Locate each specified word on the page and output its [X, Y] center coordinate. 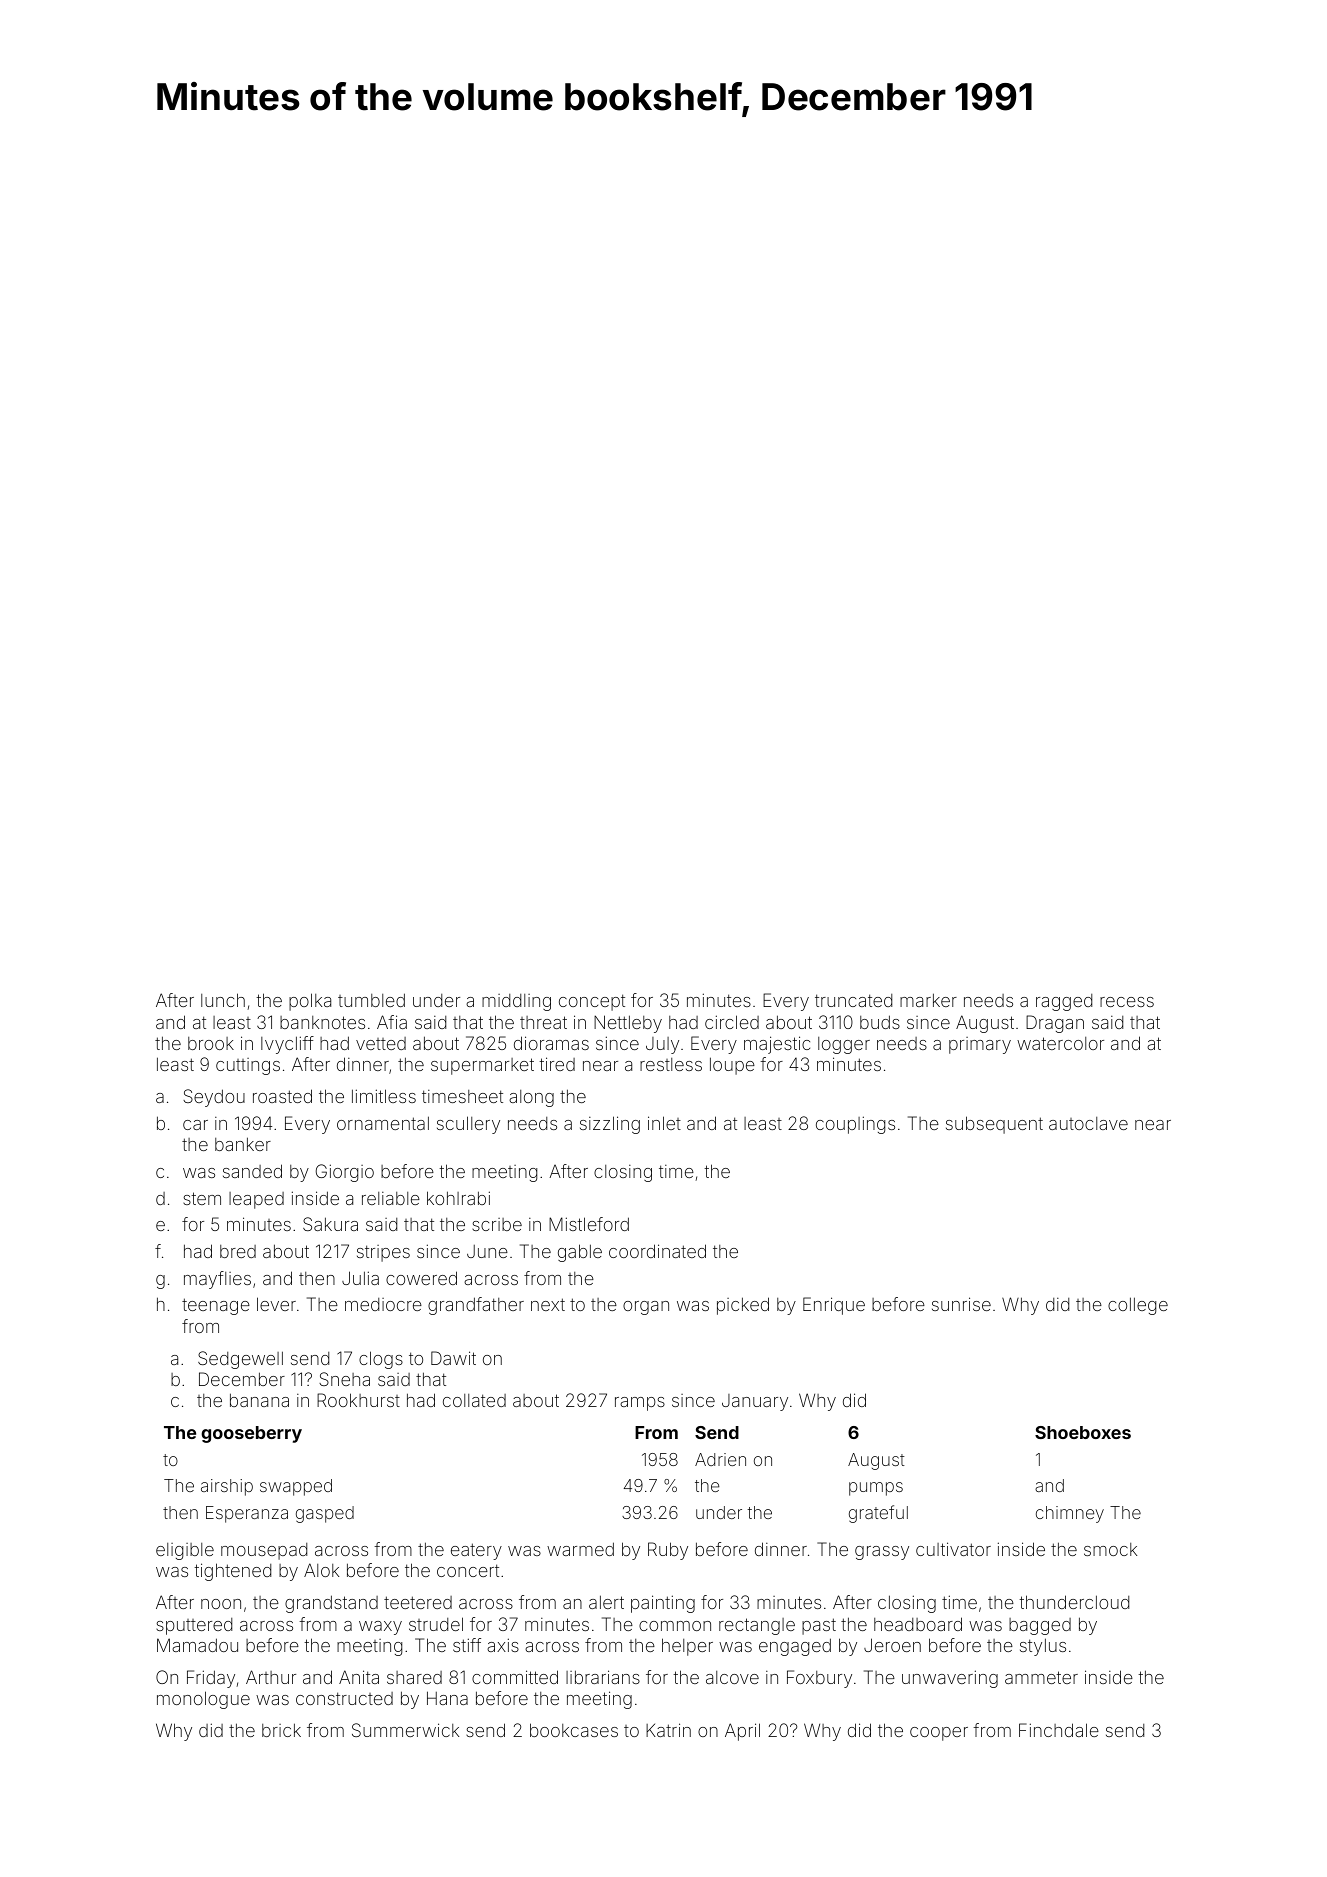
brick [281, 1730]
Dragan [1055, 1024]
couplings [855, 1125]
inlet [664, 1123]
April [742, 1732]
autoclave [1088, 1123]
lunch [223, 1000]
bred [238, 1251]
